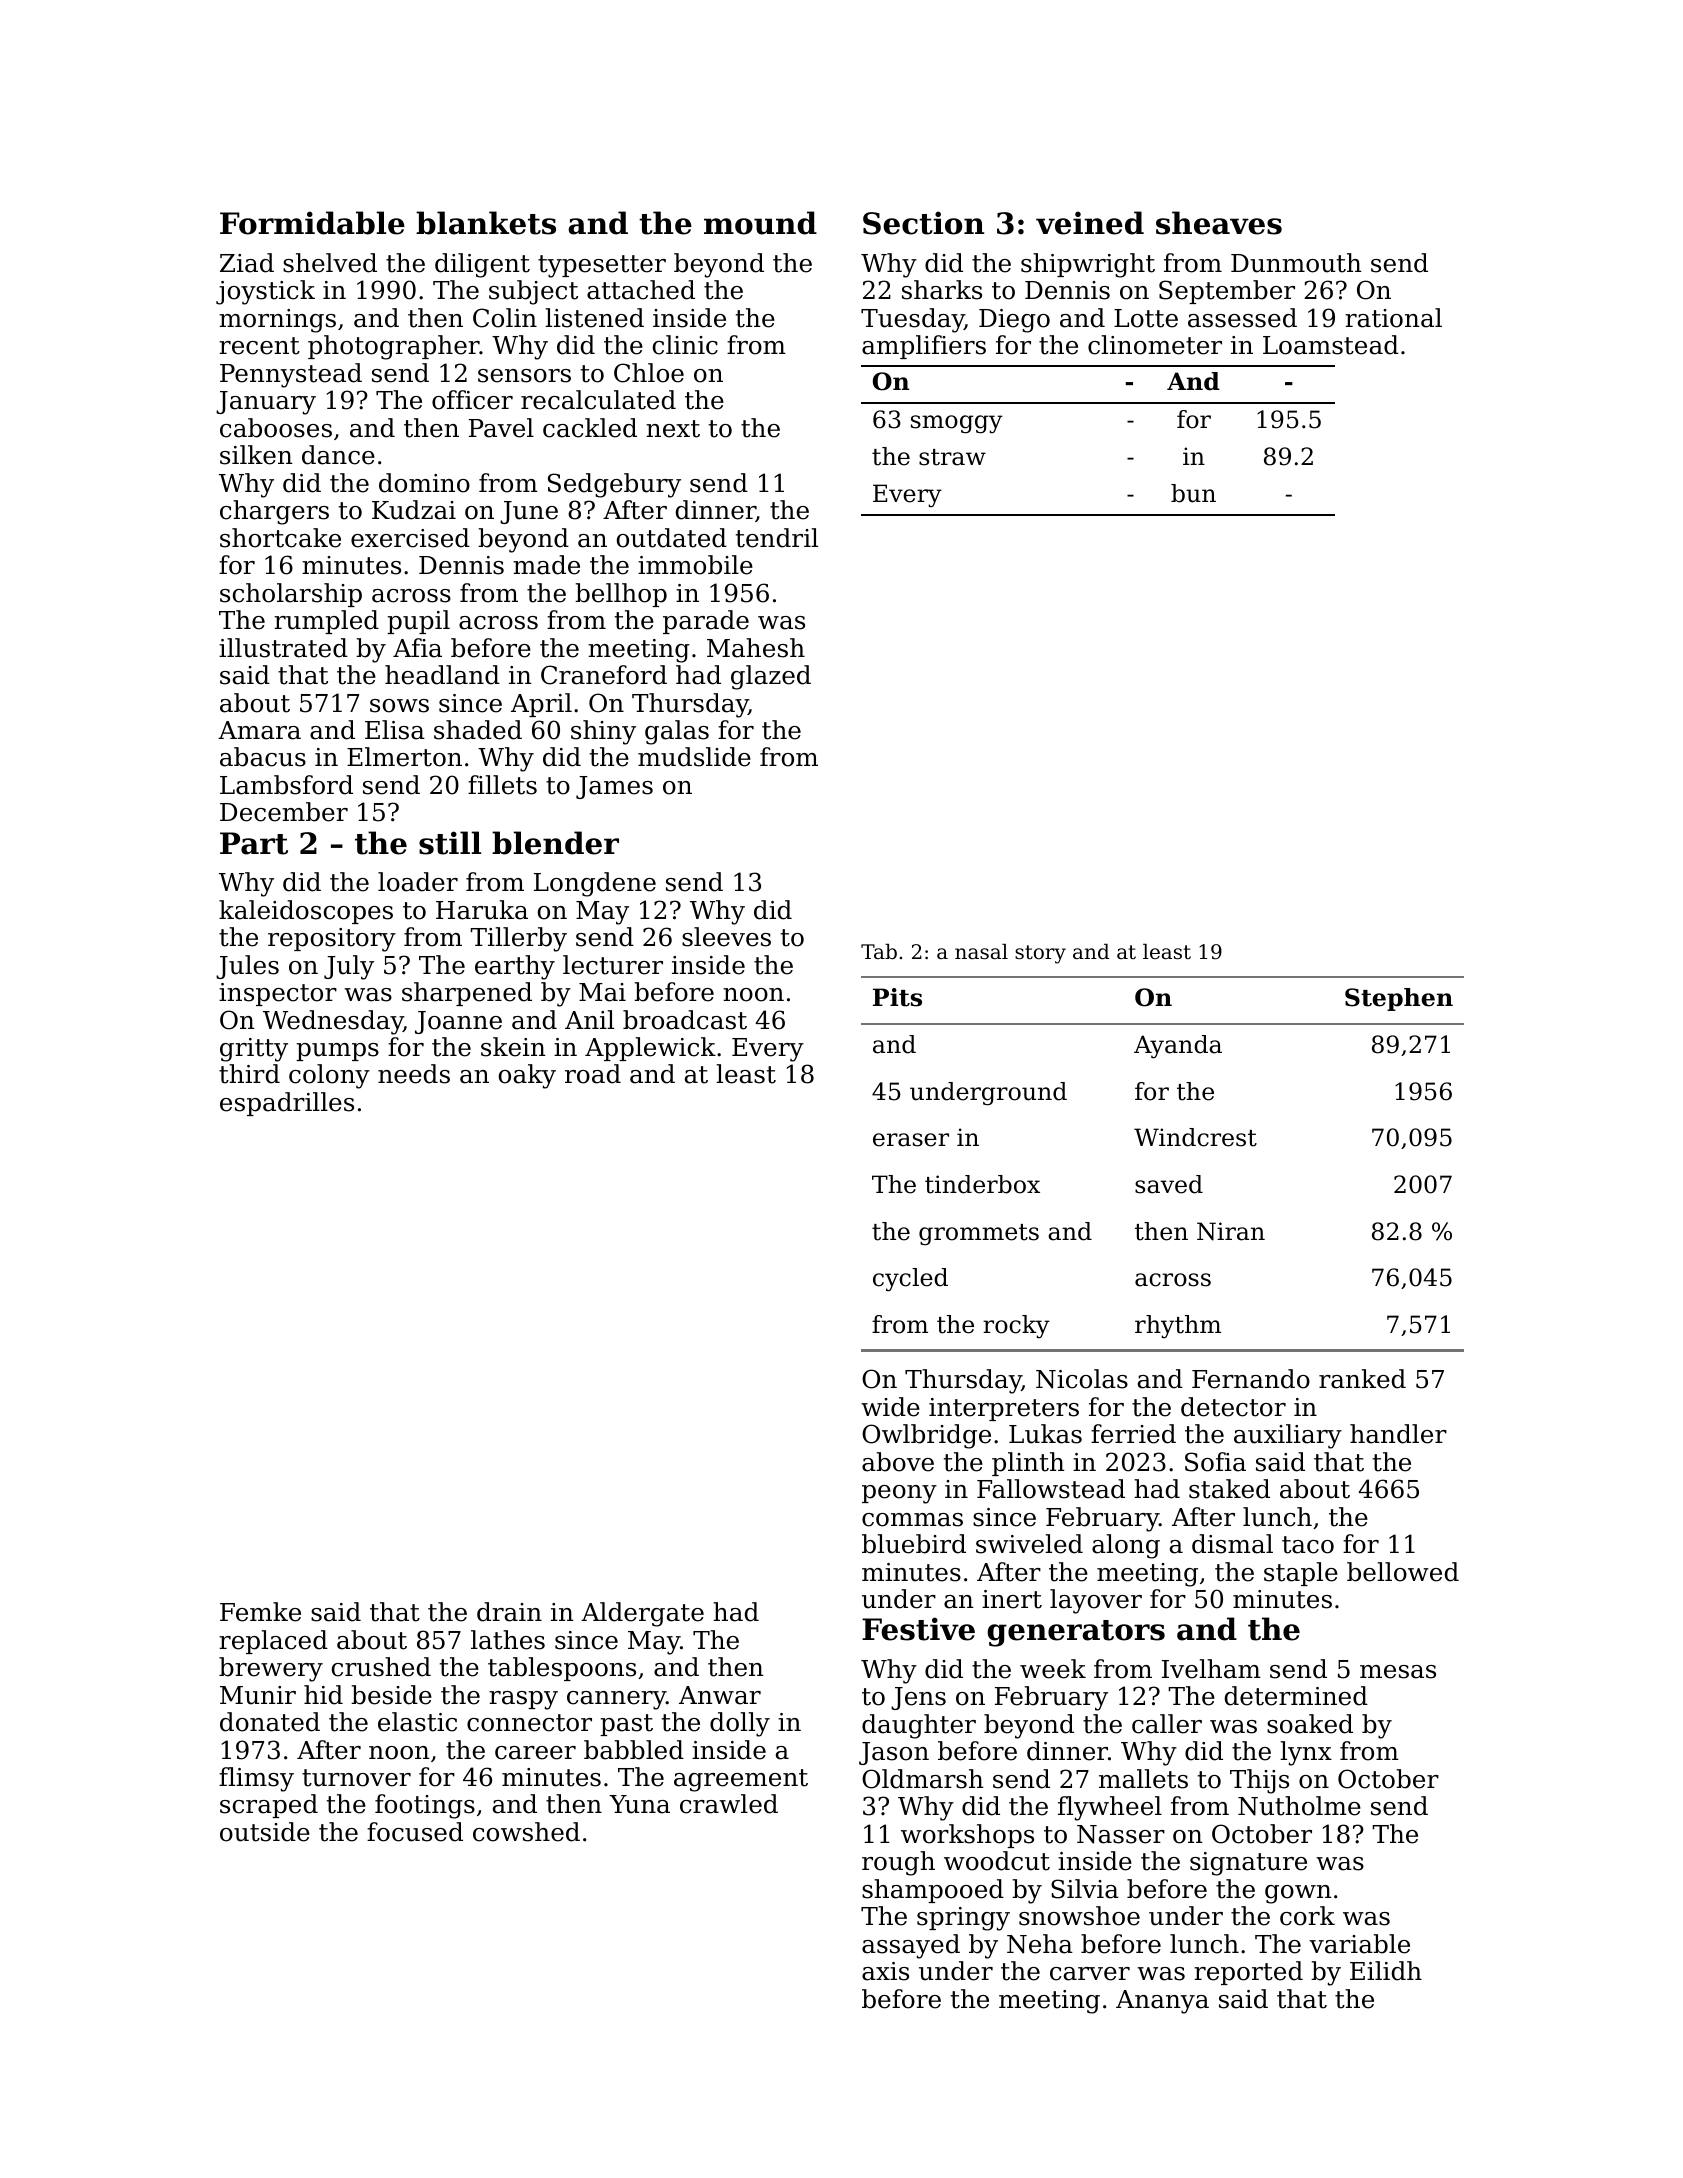 The width and height of the screenshot is (1683, 2178). I want to click on focused, so click(415, 1832).
